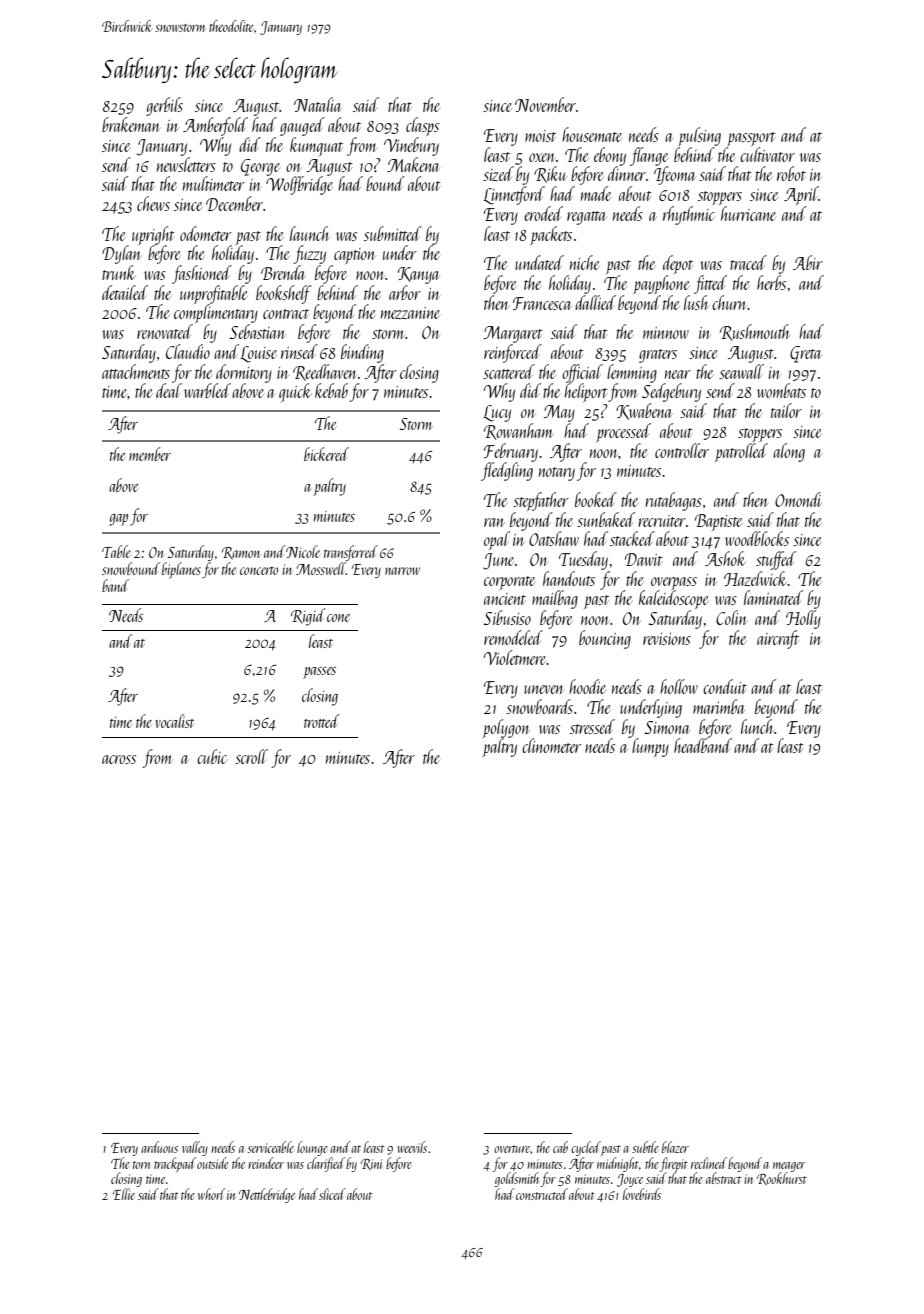  Describe the element at coordinates (786, 410) in the page. I see `tailor` at that location.
